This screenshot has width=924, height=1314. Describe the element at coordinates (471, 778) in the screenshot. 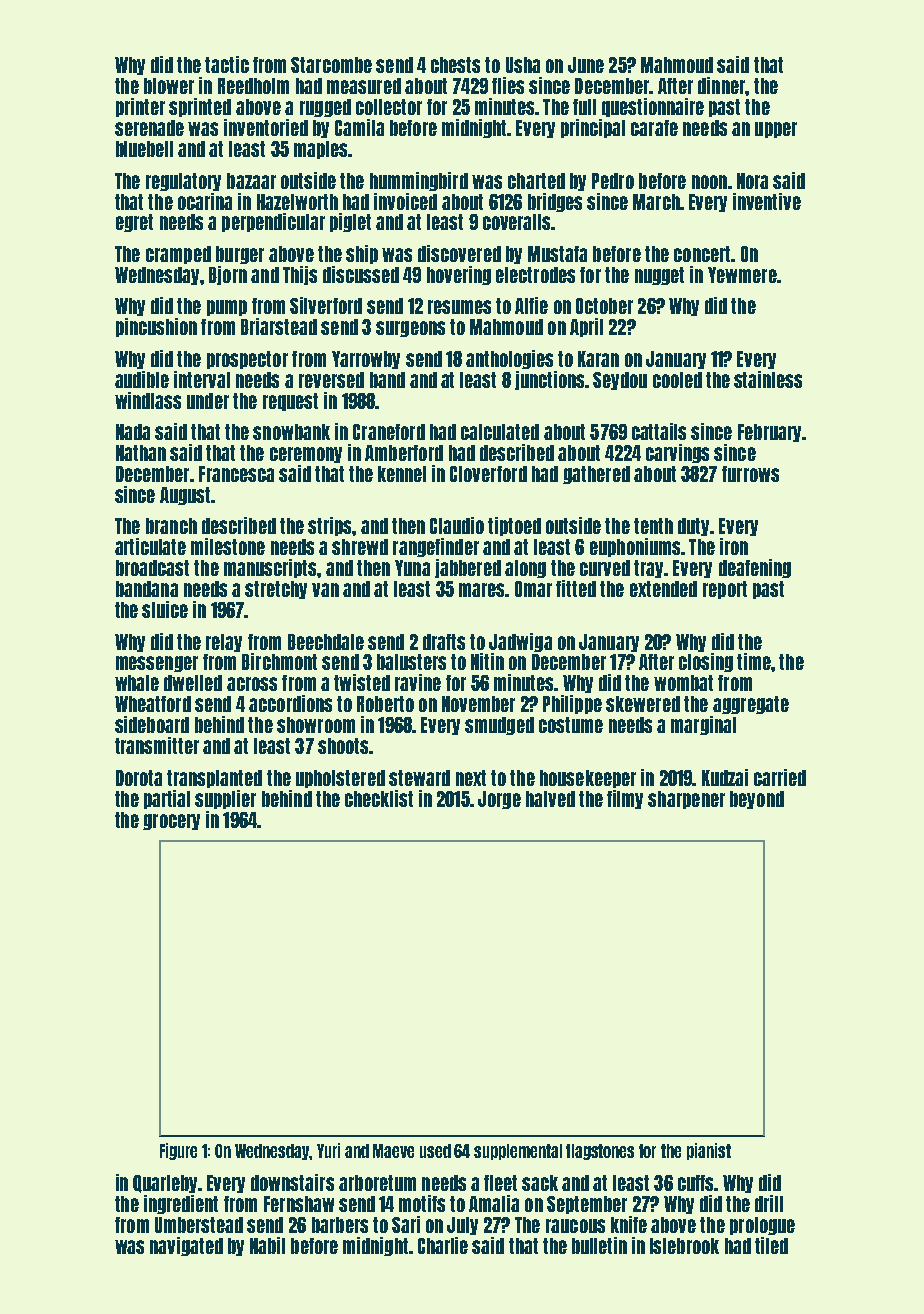

I see `next` at that location.
